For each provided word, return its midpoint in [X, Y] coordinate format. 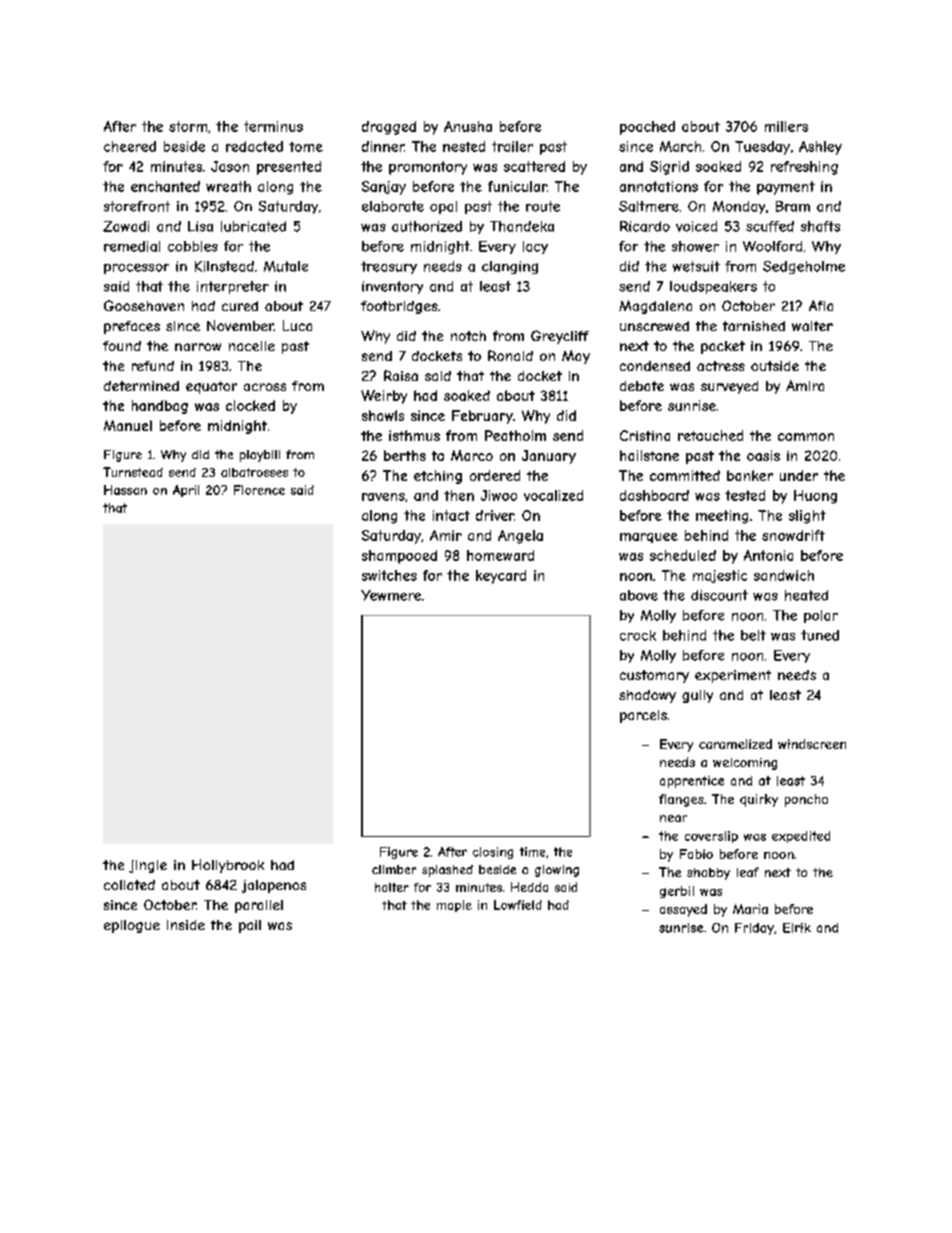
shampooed [399, 557]
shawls [383, 415]
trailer [512, 146]
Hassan [125, 490]
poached [647, 128]
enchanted [165, 186]
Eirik [797, 928]
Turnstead [133, 472]
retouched [710, 435]
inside [186, 925]
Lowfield [518, 905]
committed [685, 475]
